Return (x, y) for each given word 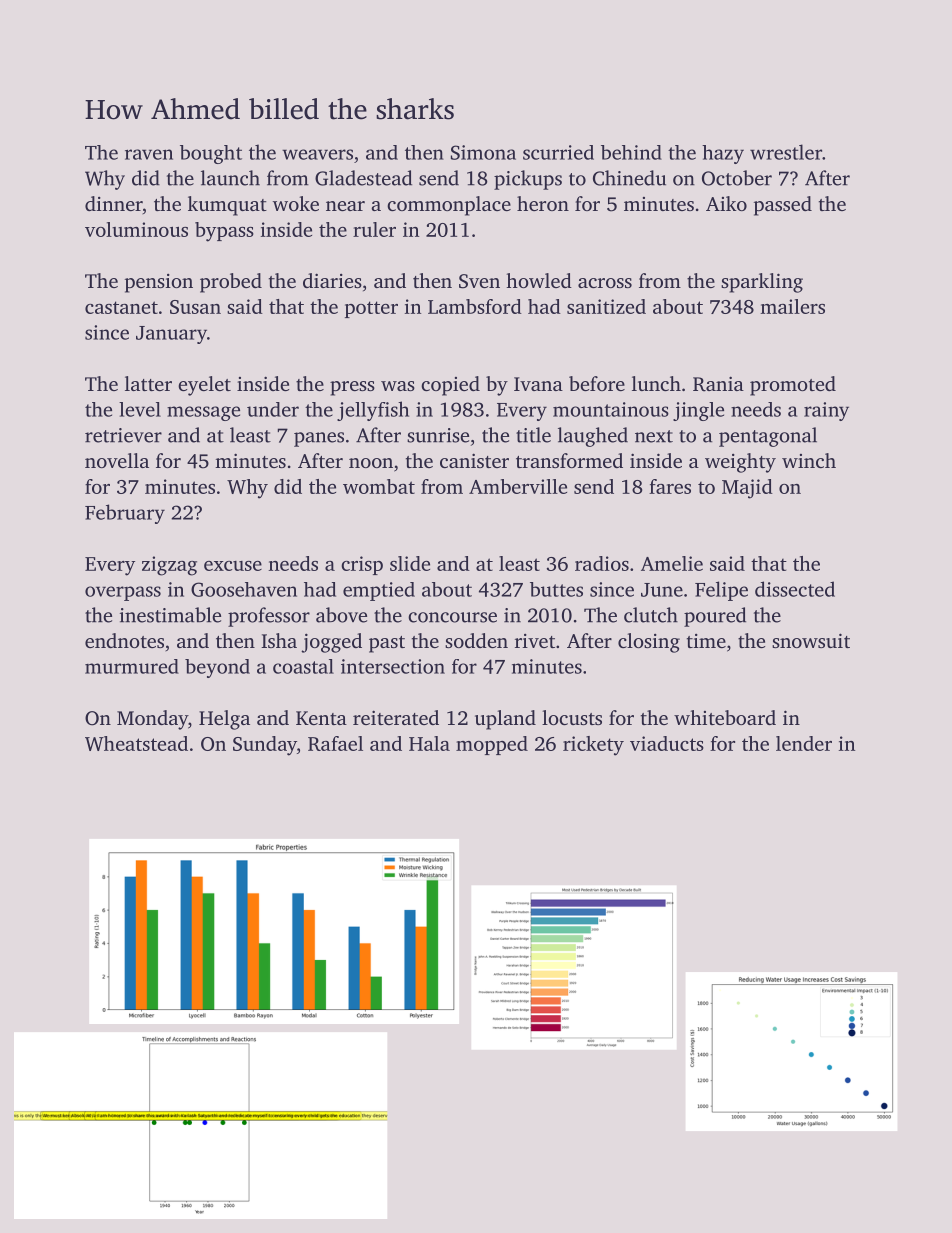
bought (211, 154)
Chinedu (629, 178)
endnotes (124, 640)
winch (809, 460)
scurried (558, 152)
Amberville (518, 486)
